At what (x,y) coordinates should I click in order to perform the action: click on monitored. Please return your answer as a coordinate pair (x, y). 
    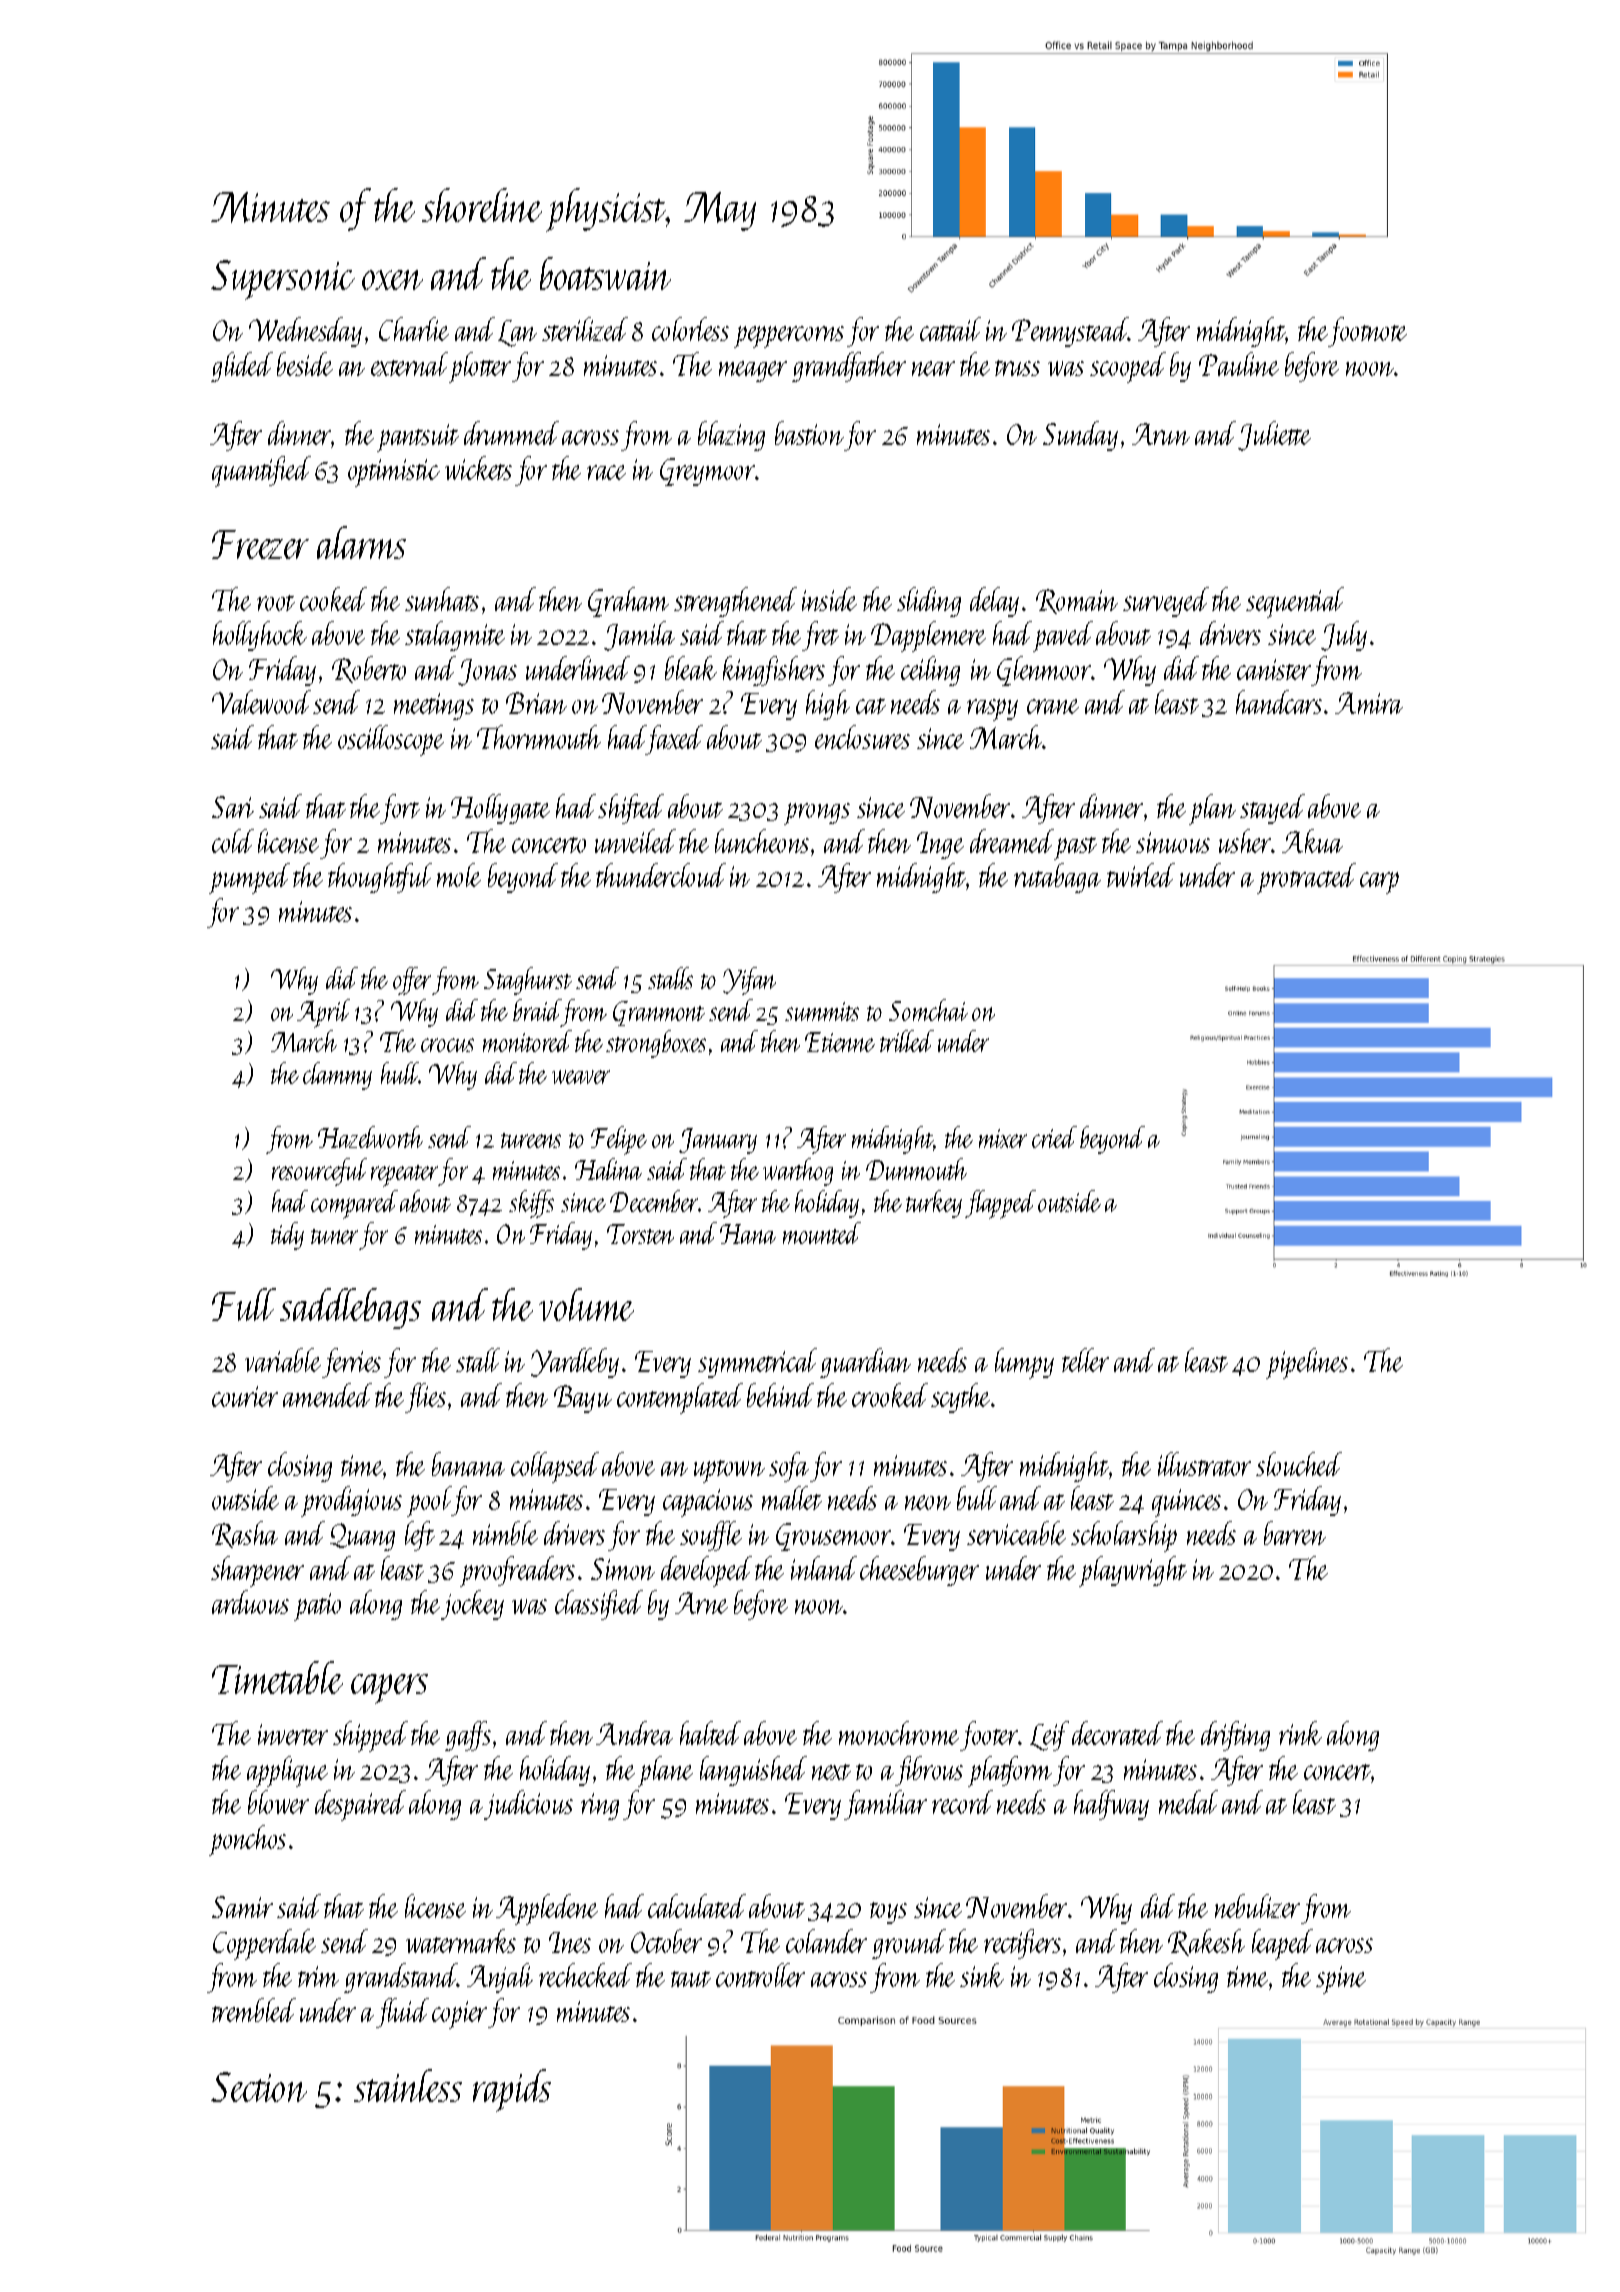
    Looking at the image, I should click on (527, 1041).
